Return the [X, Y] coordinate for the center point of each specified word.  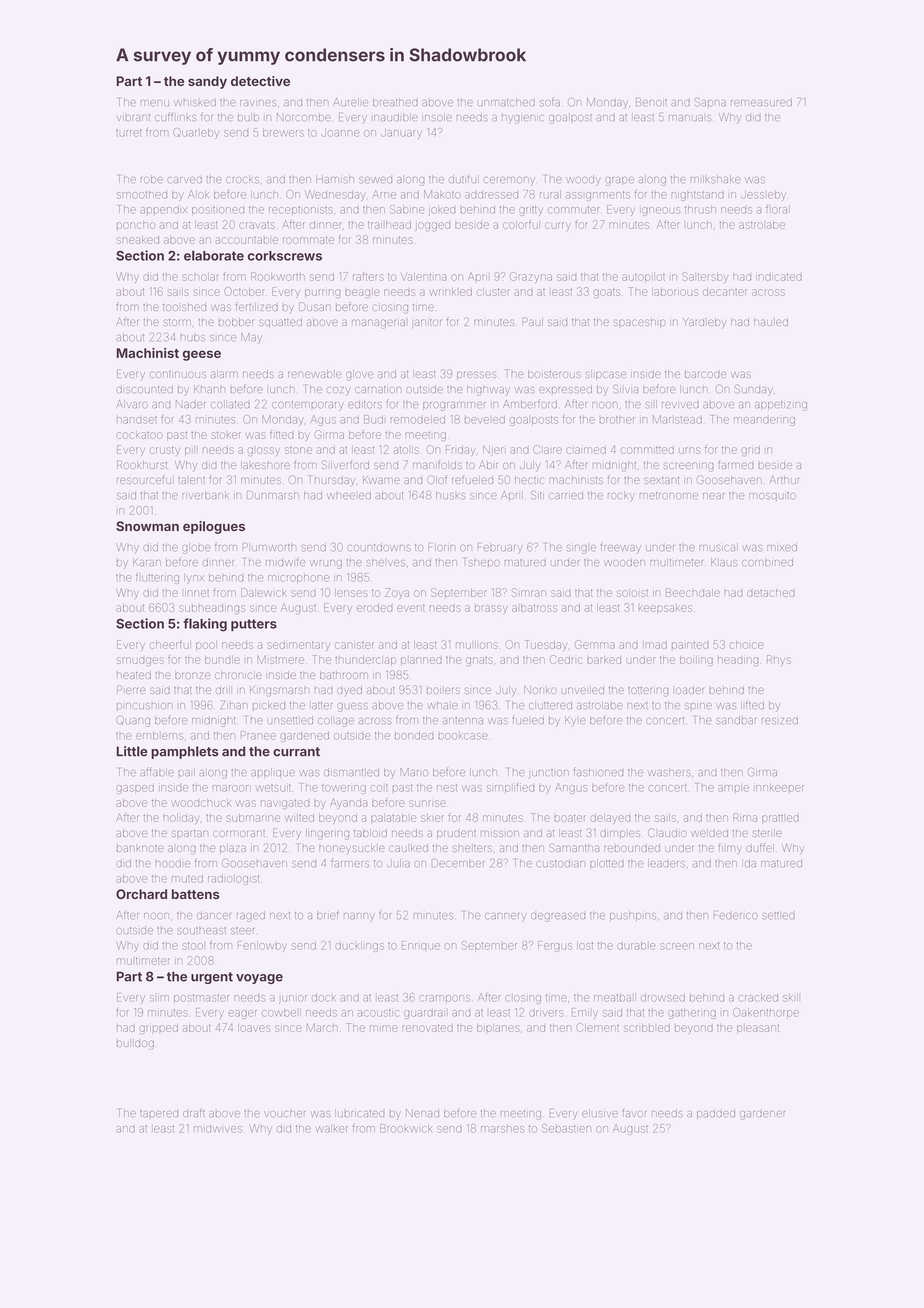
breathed [395, 102]
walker [332, 1129]
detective [260, 81]
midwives [218, 1129]
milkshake [716, 179]
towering [344, 789]
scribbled [647, 1028]
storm [177, 322]
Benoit [651, 102]
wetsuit [273, 788]
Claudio [667, 832]
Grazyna [531, 277]
